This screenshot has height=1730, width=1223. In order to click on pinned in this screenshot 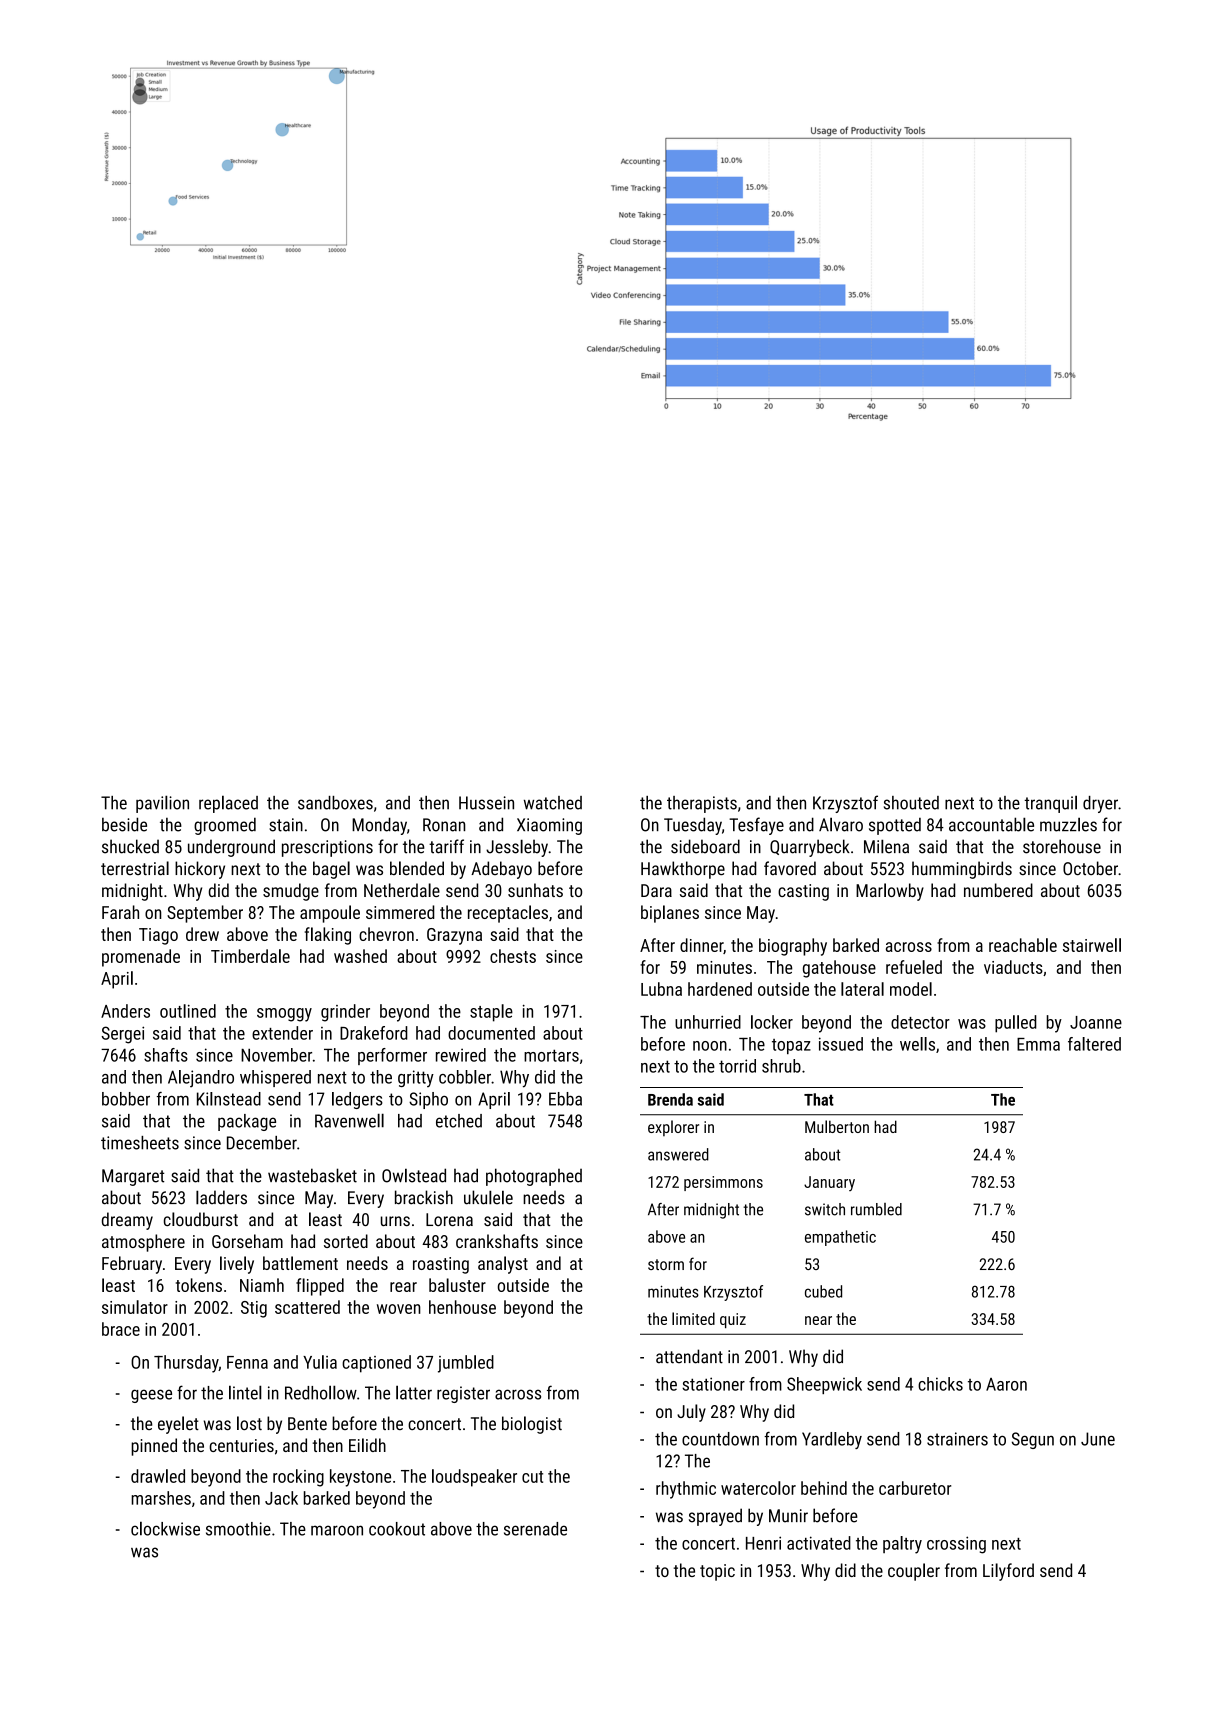, I will do `click(154, 1447)`.
